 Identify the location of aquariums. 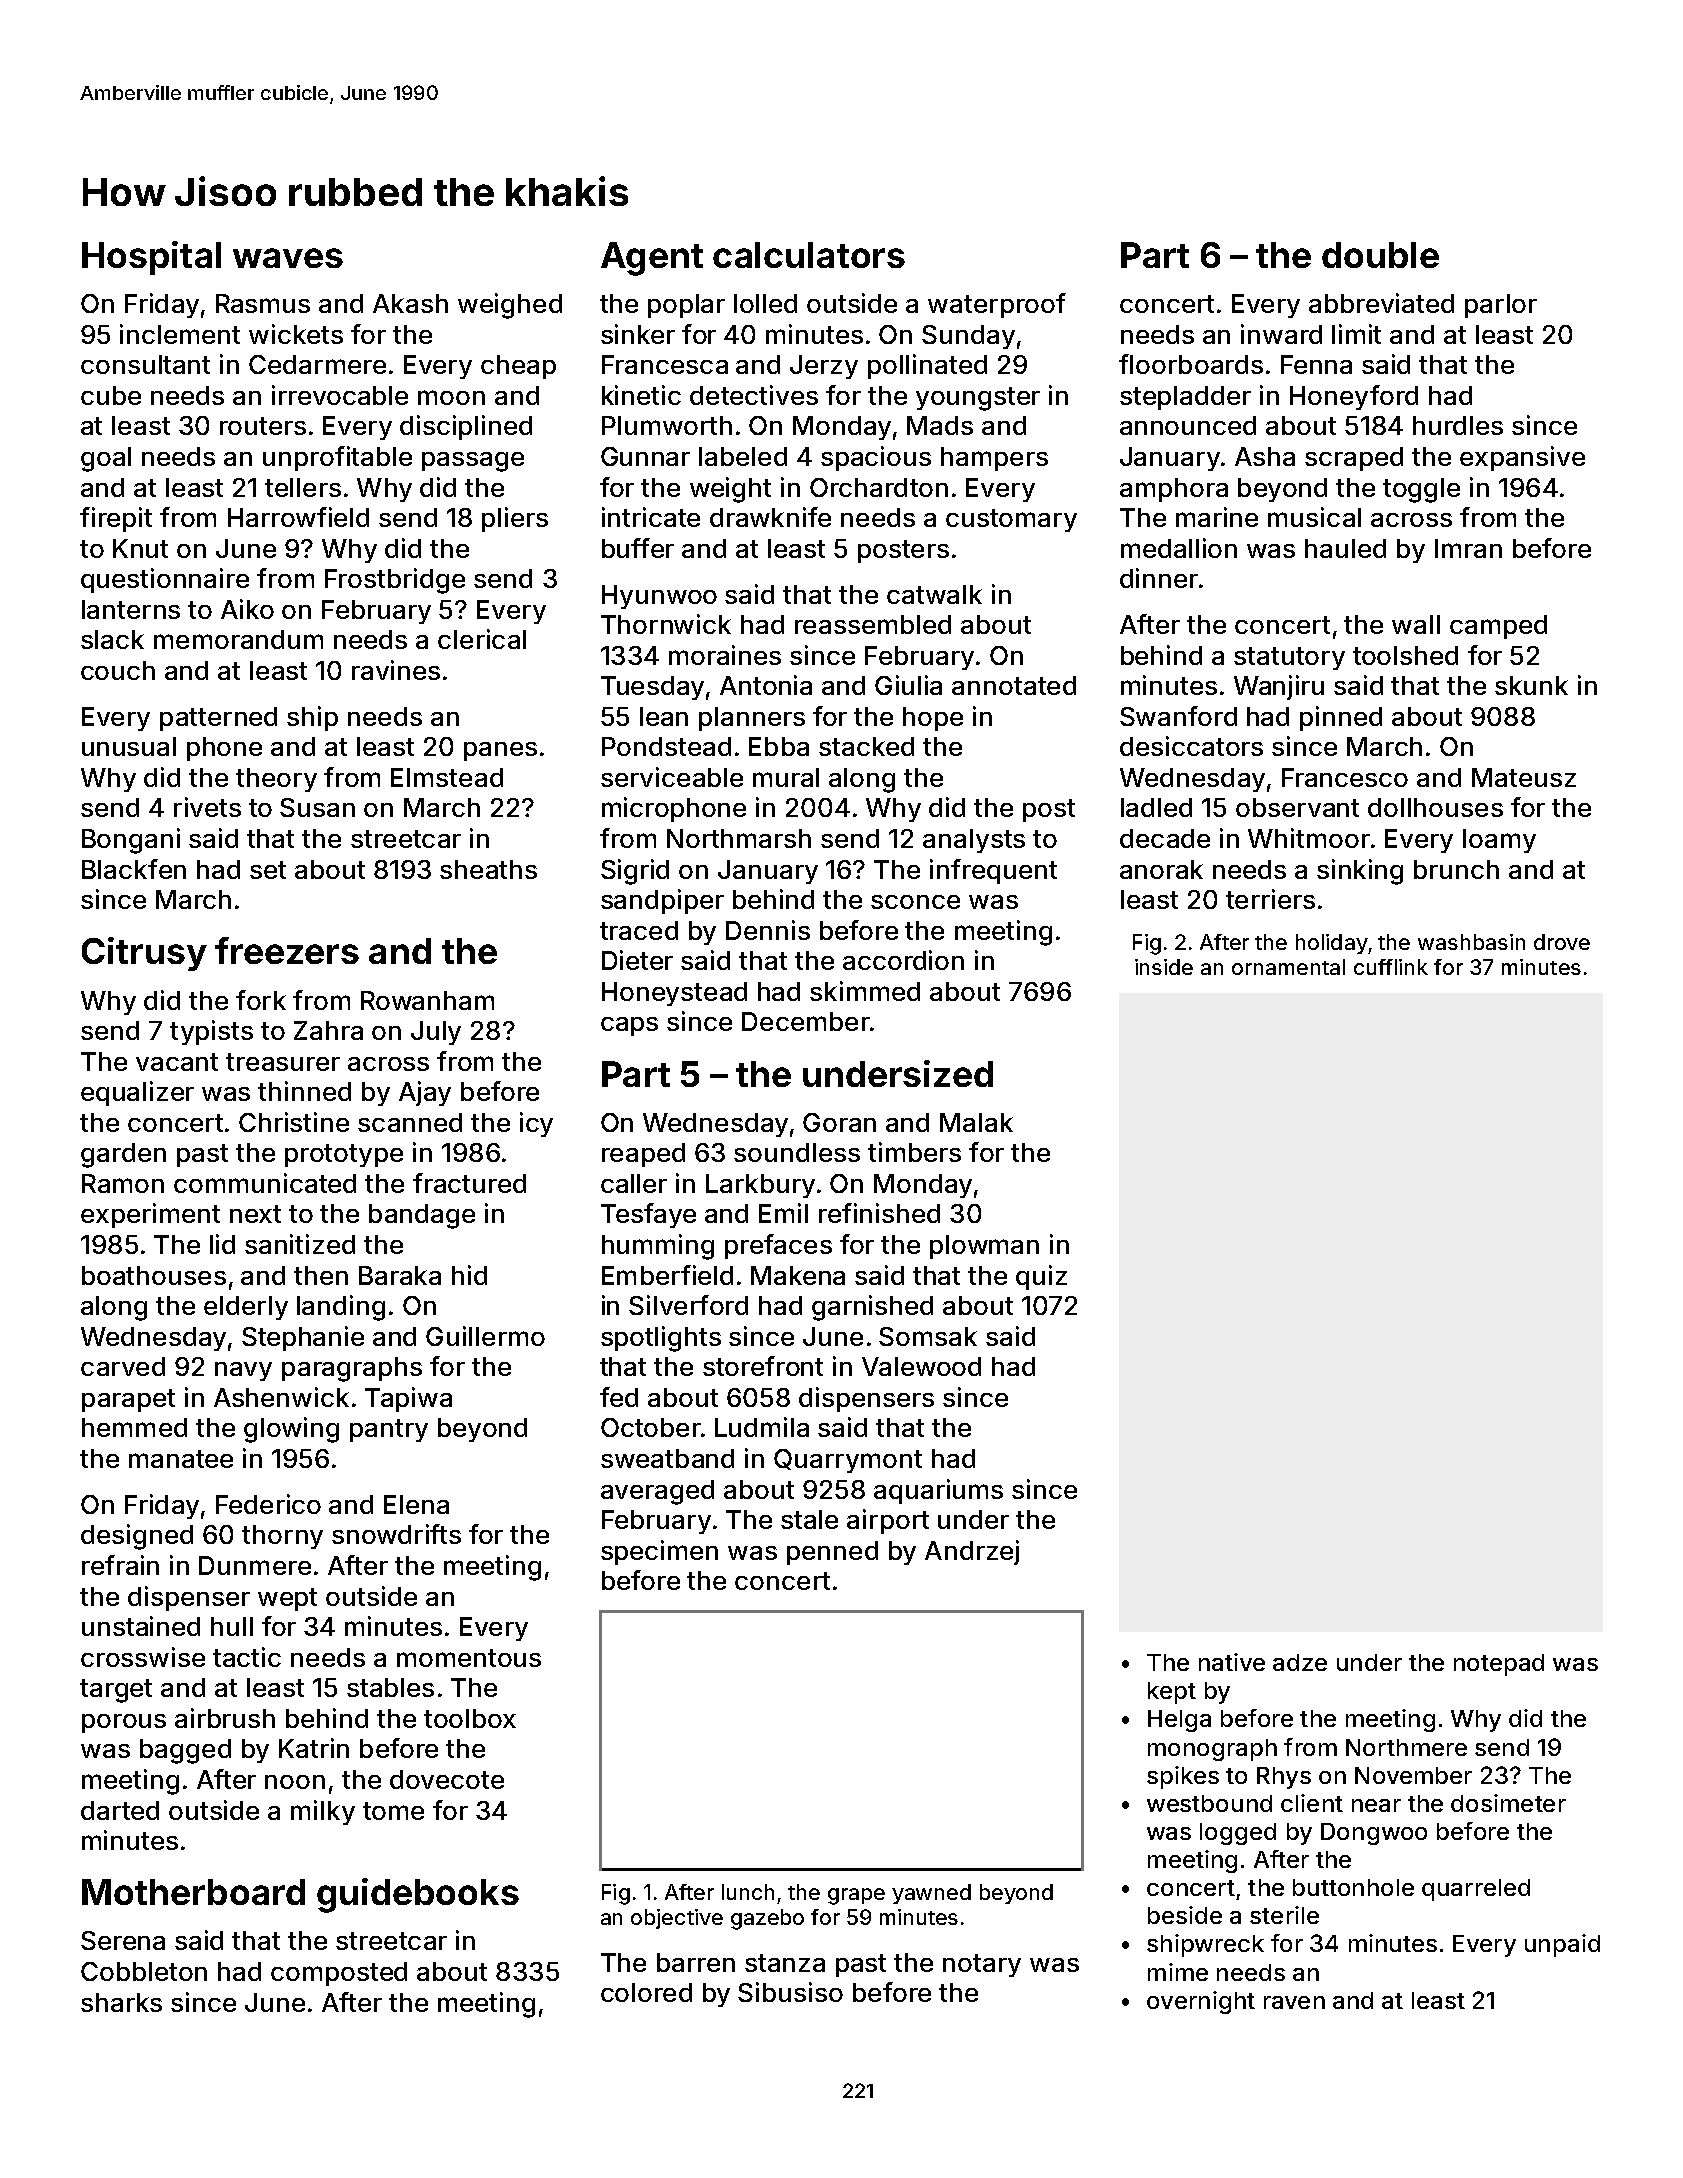
(938, 1491).
